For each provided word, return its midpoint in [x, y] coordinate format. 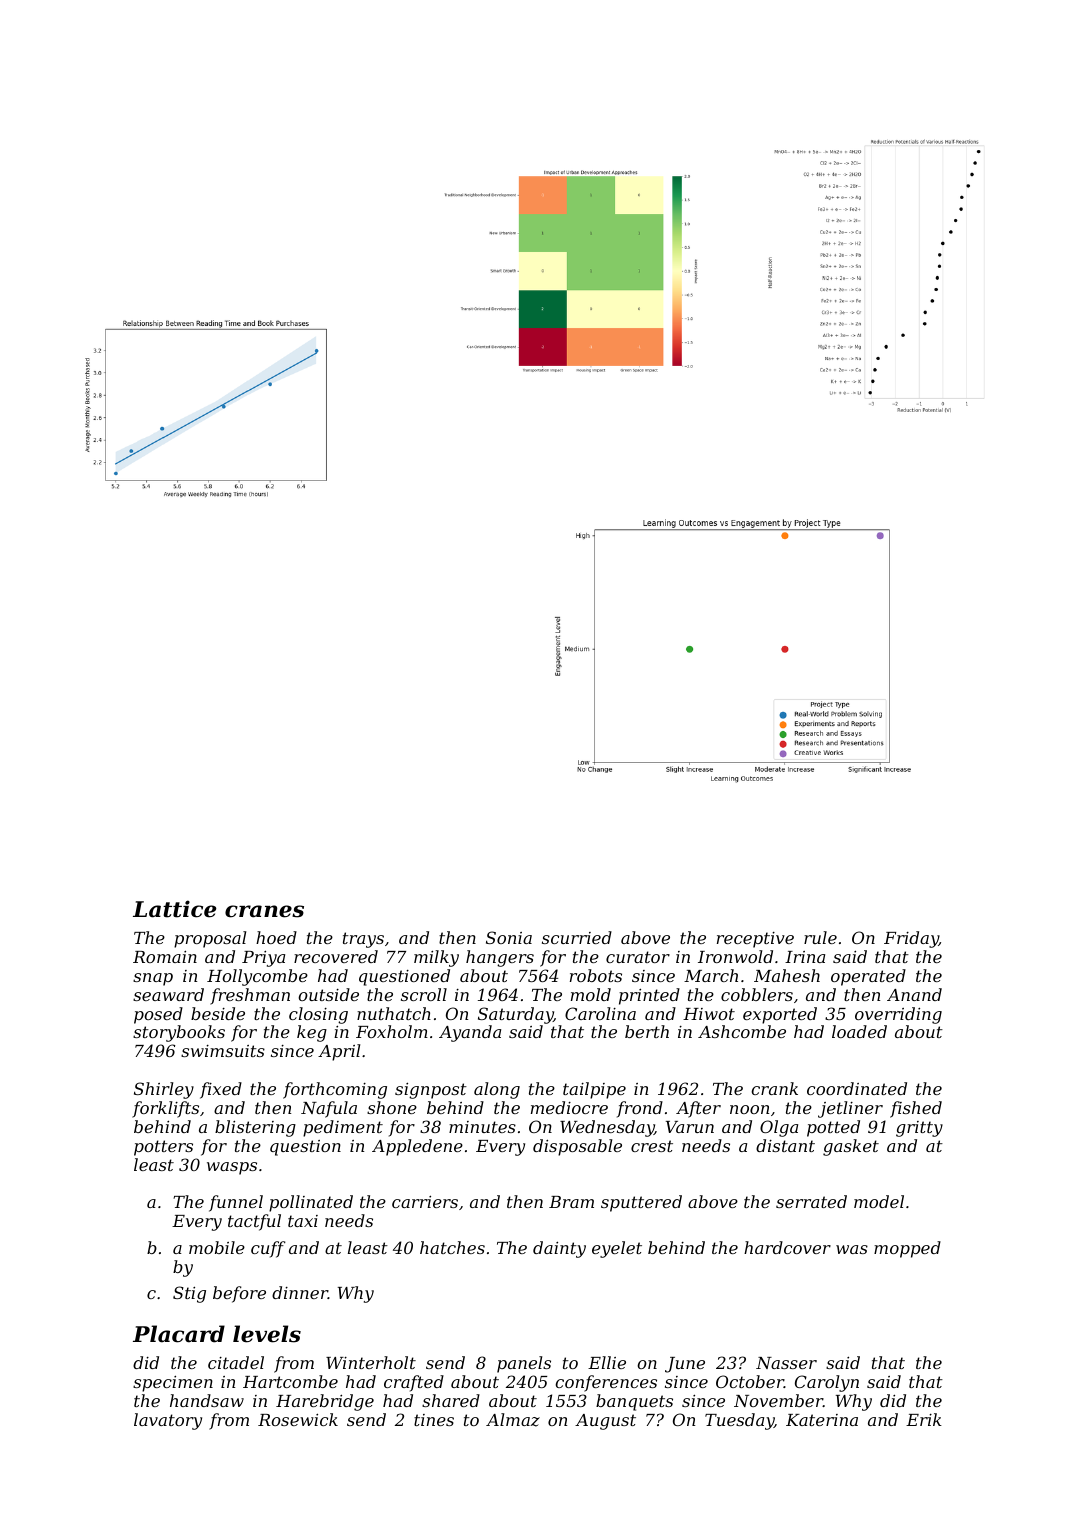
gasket [851, 1147]
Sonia [509, 937]
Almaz [513, 1420]
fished [916, 1109]
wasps [232, 1168]
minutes [482, 1127]
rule [820, 937]
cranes [264, 911]
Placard [179, 1334]
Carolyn [827, 1383]
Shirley [164, 1090]
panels [524, 1364]
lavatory [168, 1421]
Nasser [786, 1363]
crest [652, 1146]
